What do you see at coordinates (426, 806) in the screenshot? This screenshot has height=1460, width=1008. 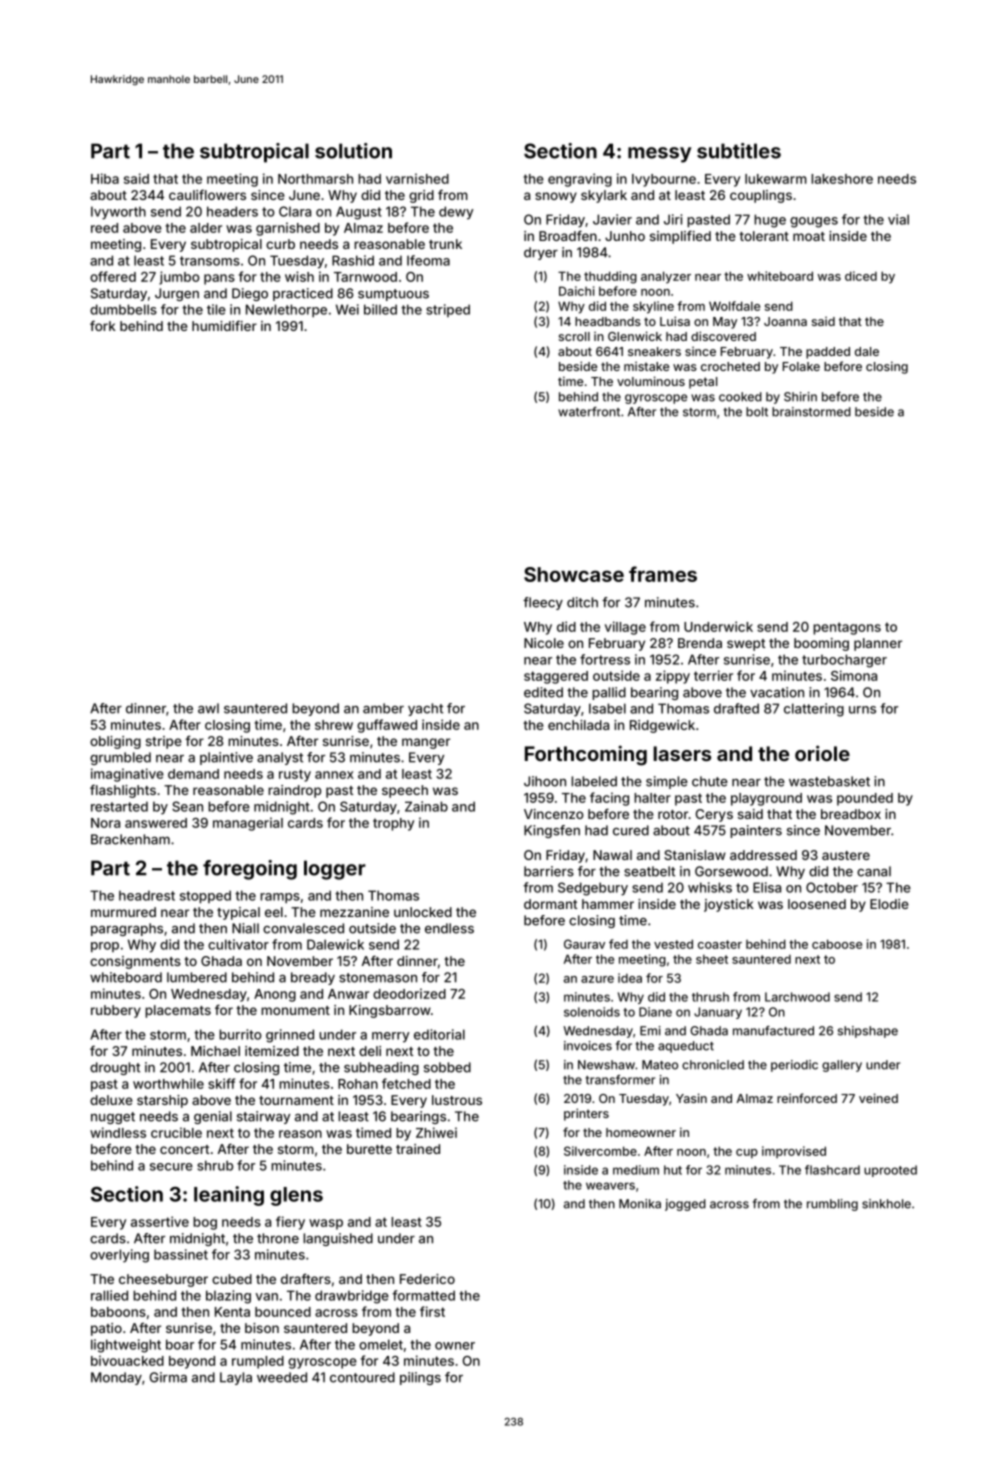 I see `Zainab` at bounding box center [426, 806].
